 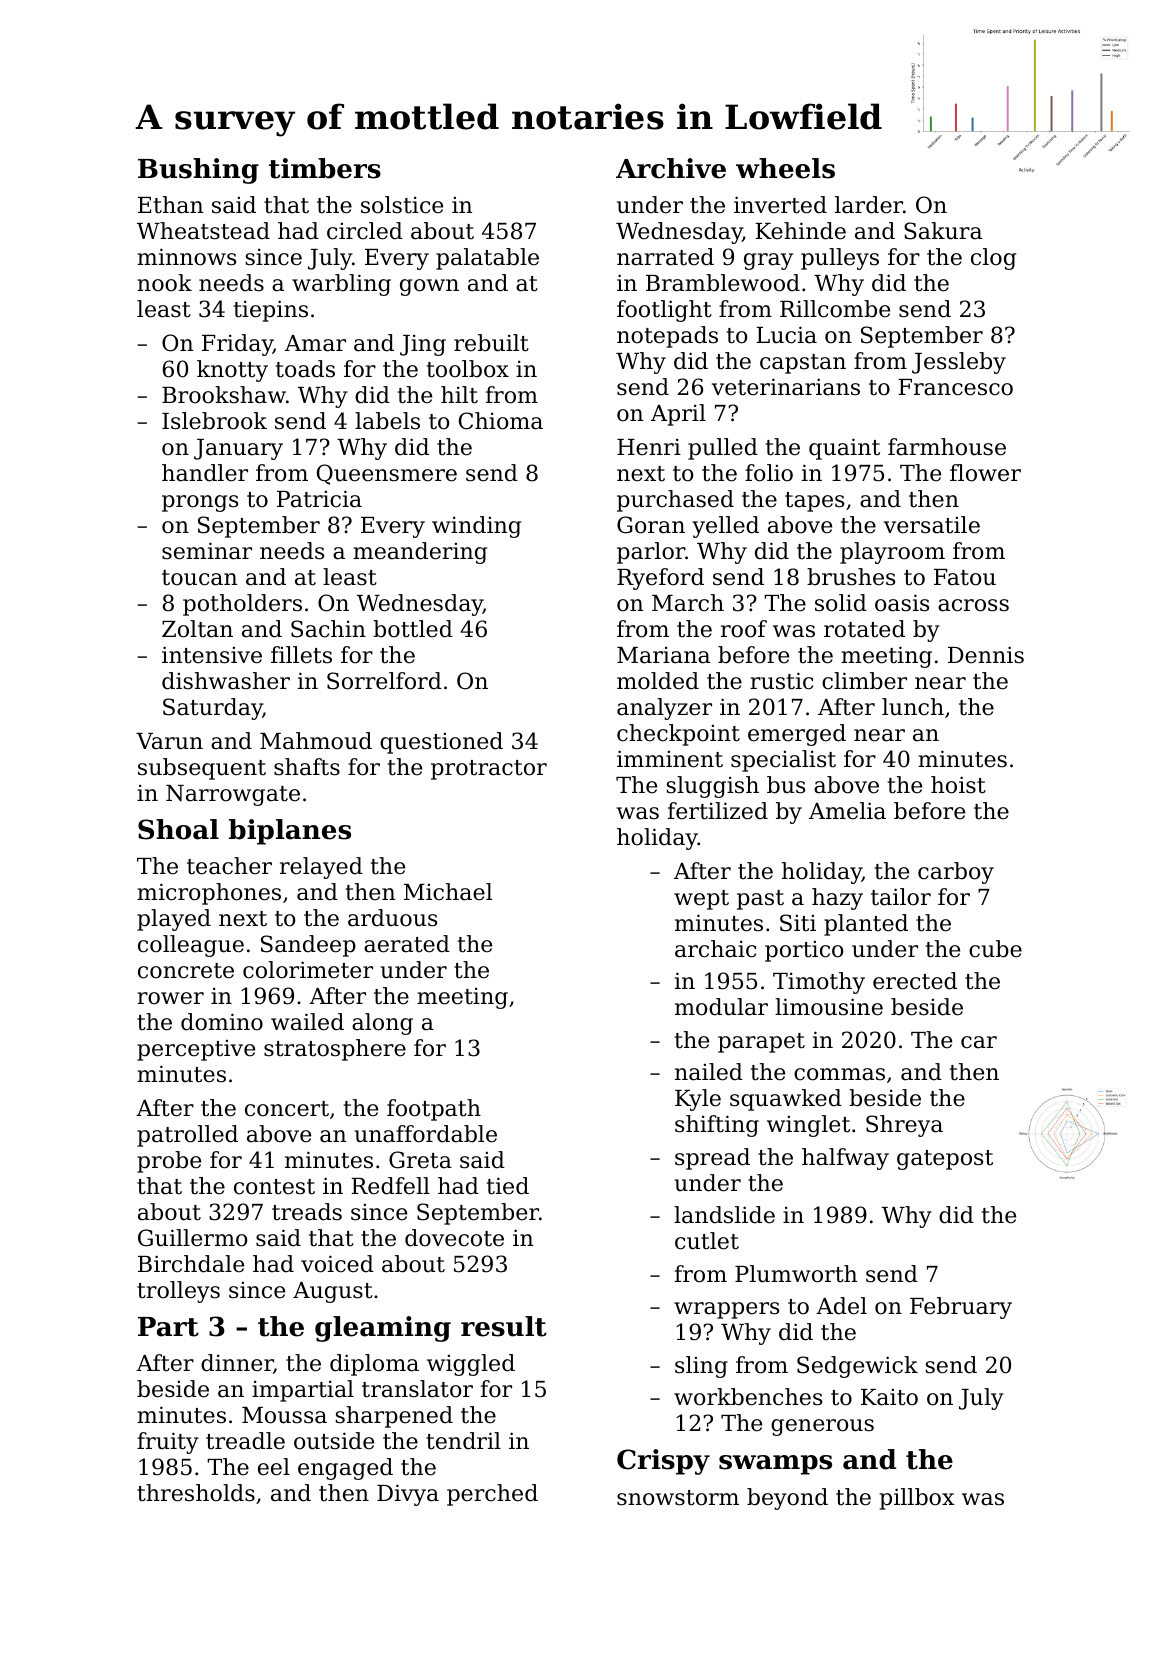 What do you see at coordinates (956, 873) in the page?
I see `carboy` at bounding box center [956, 873].
